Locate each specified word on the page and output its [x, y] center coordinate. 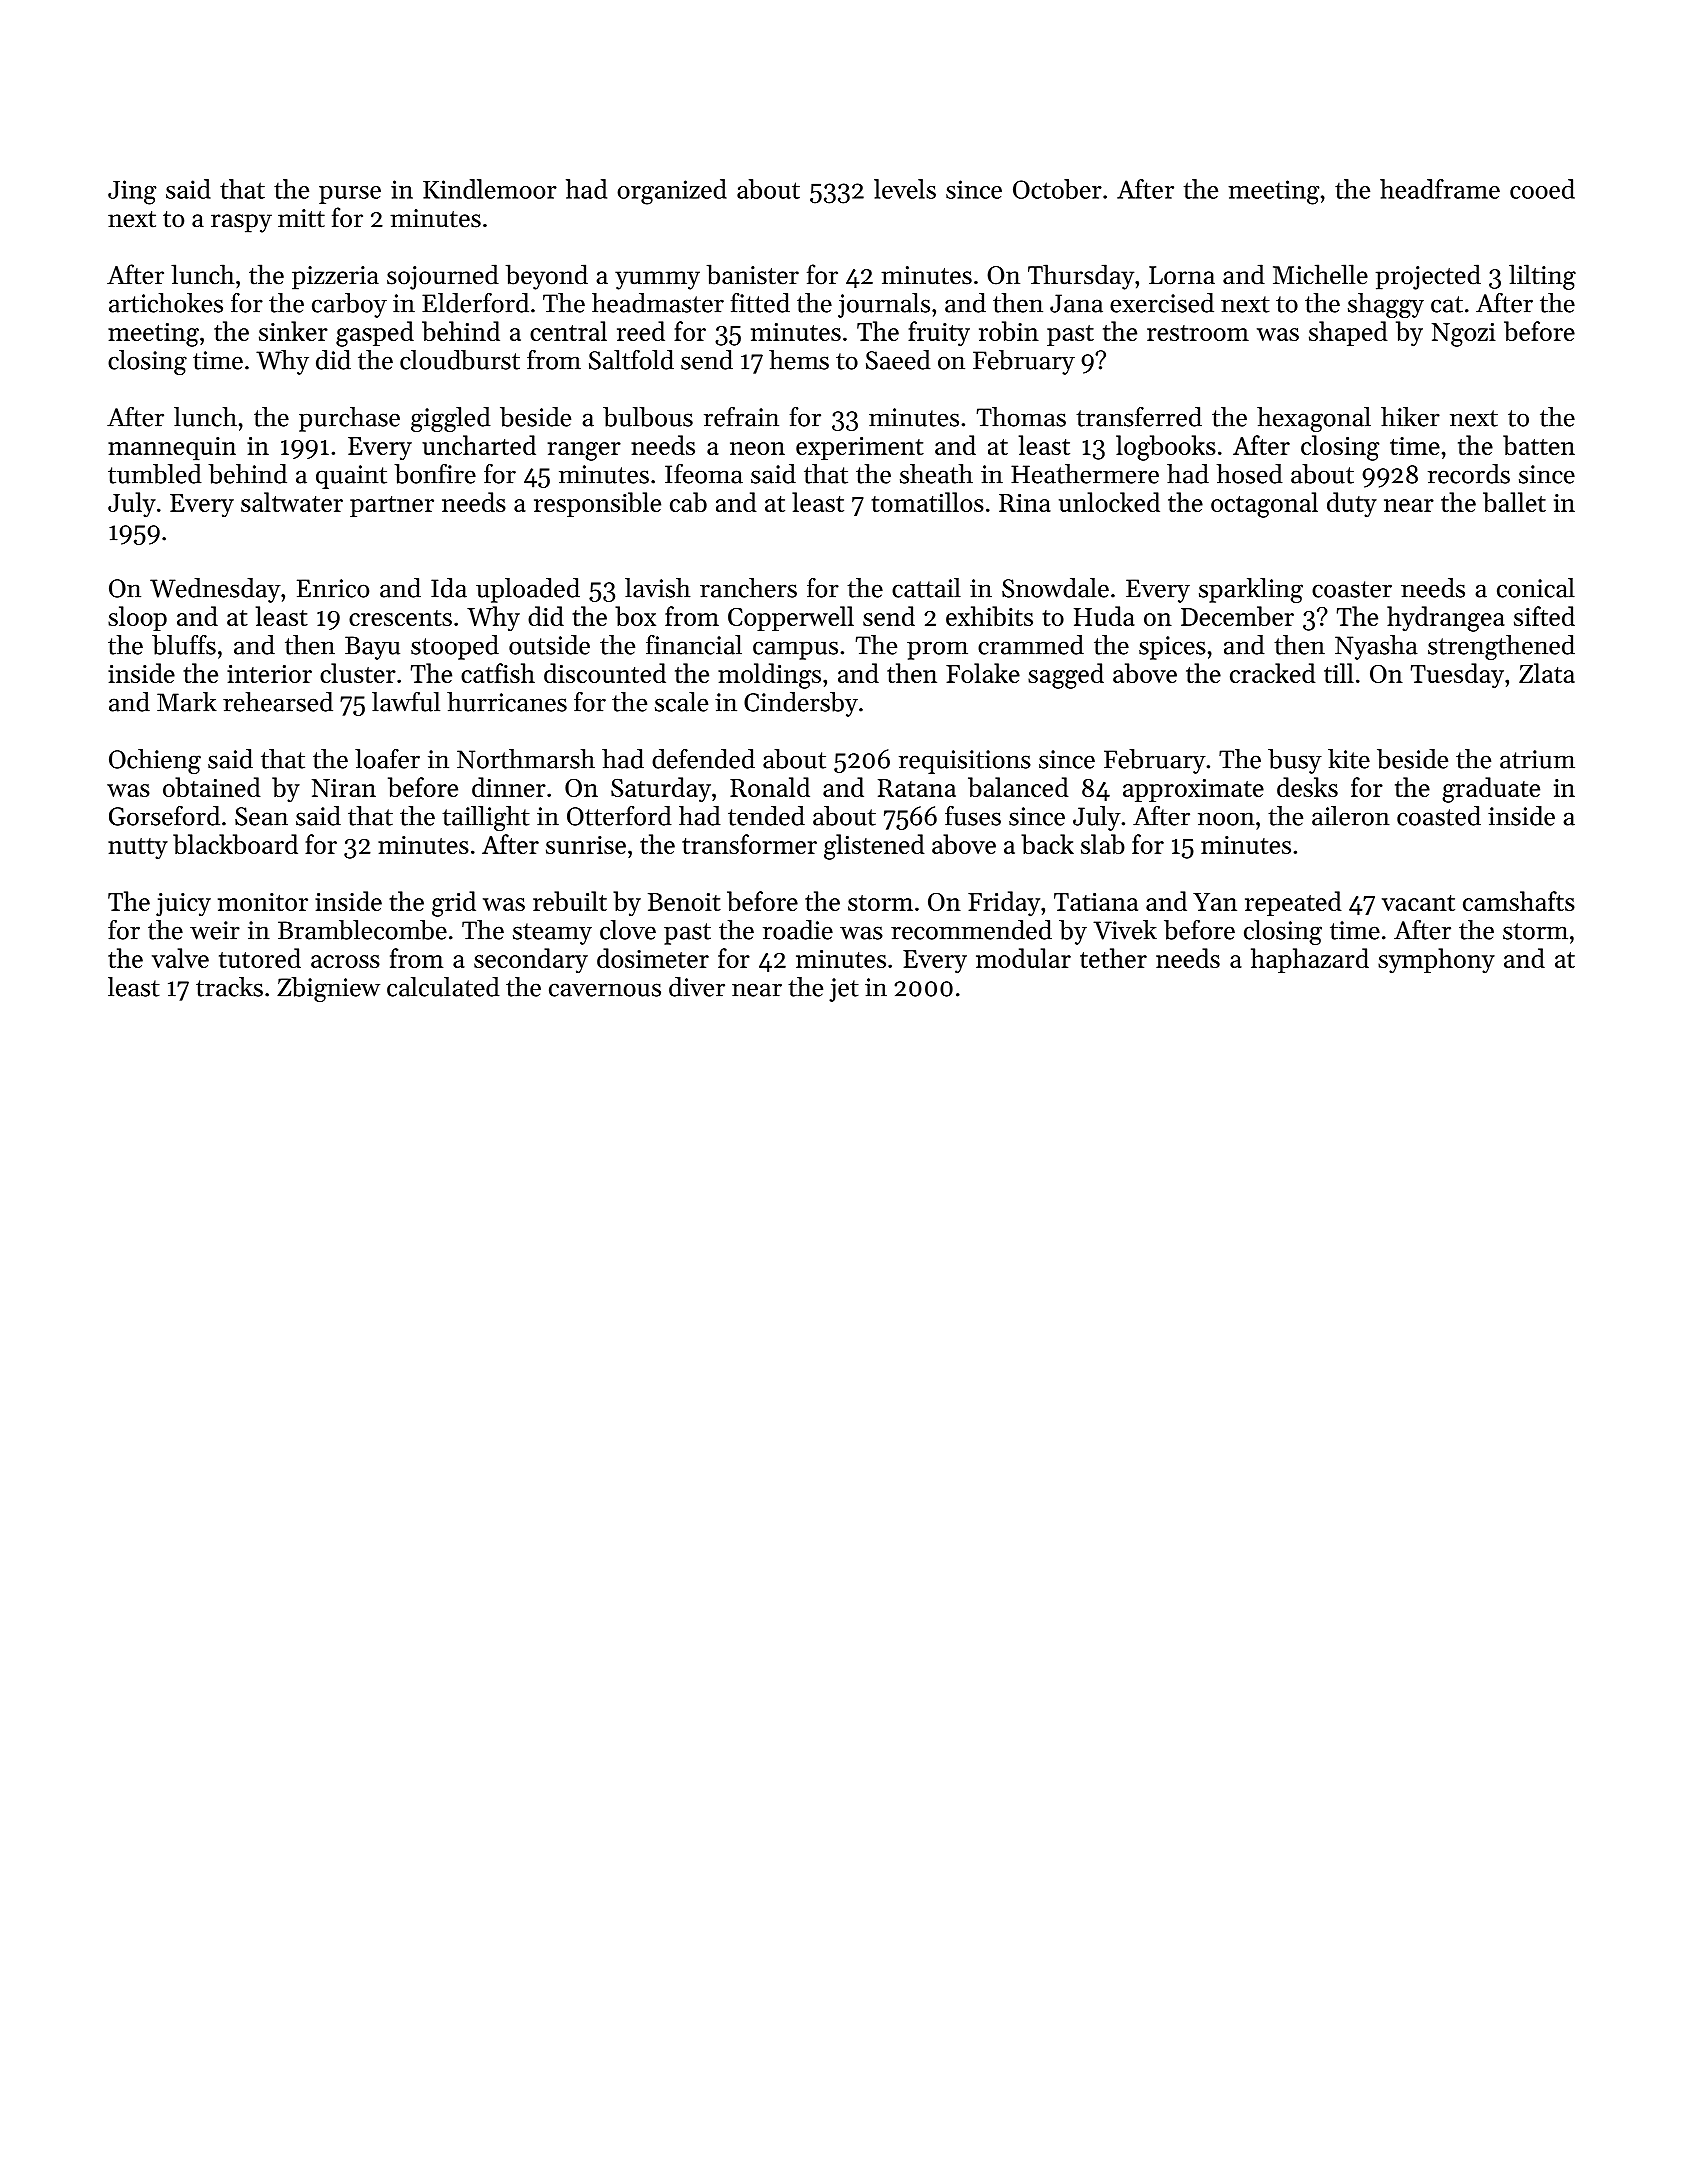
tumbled [155, 474]
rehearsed [278, 702]
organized [672, 192]
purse [350, 195]
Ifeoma [704, 474]
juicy [183, 905]
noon [1226, 819]
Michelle [1320, 274]
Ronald [770, 787]
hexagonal [1314, 419]
